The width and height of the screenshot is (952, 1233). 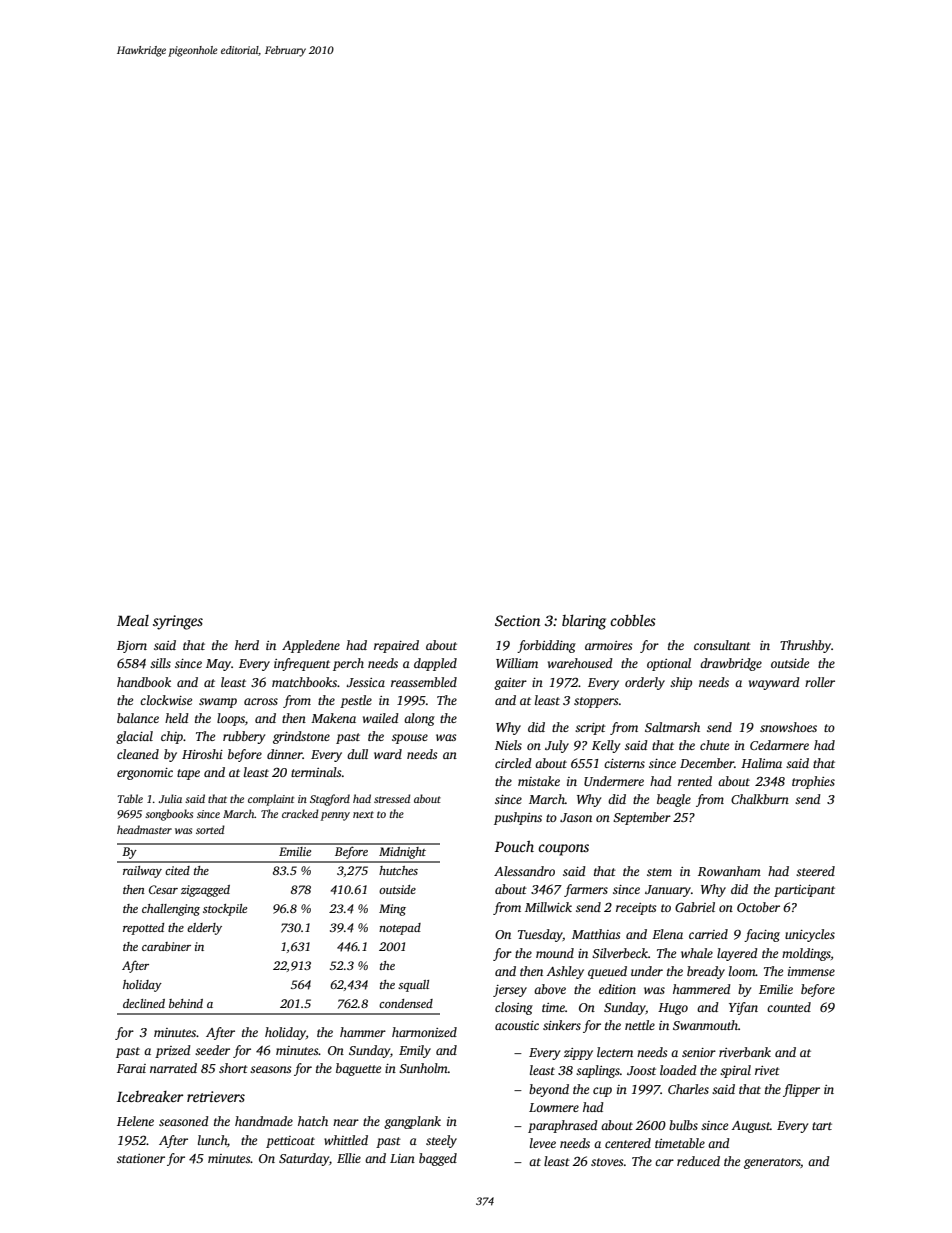 I want to click on blaring, so click(x=584, y=622).
